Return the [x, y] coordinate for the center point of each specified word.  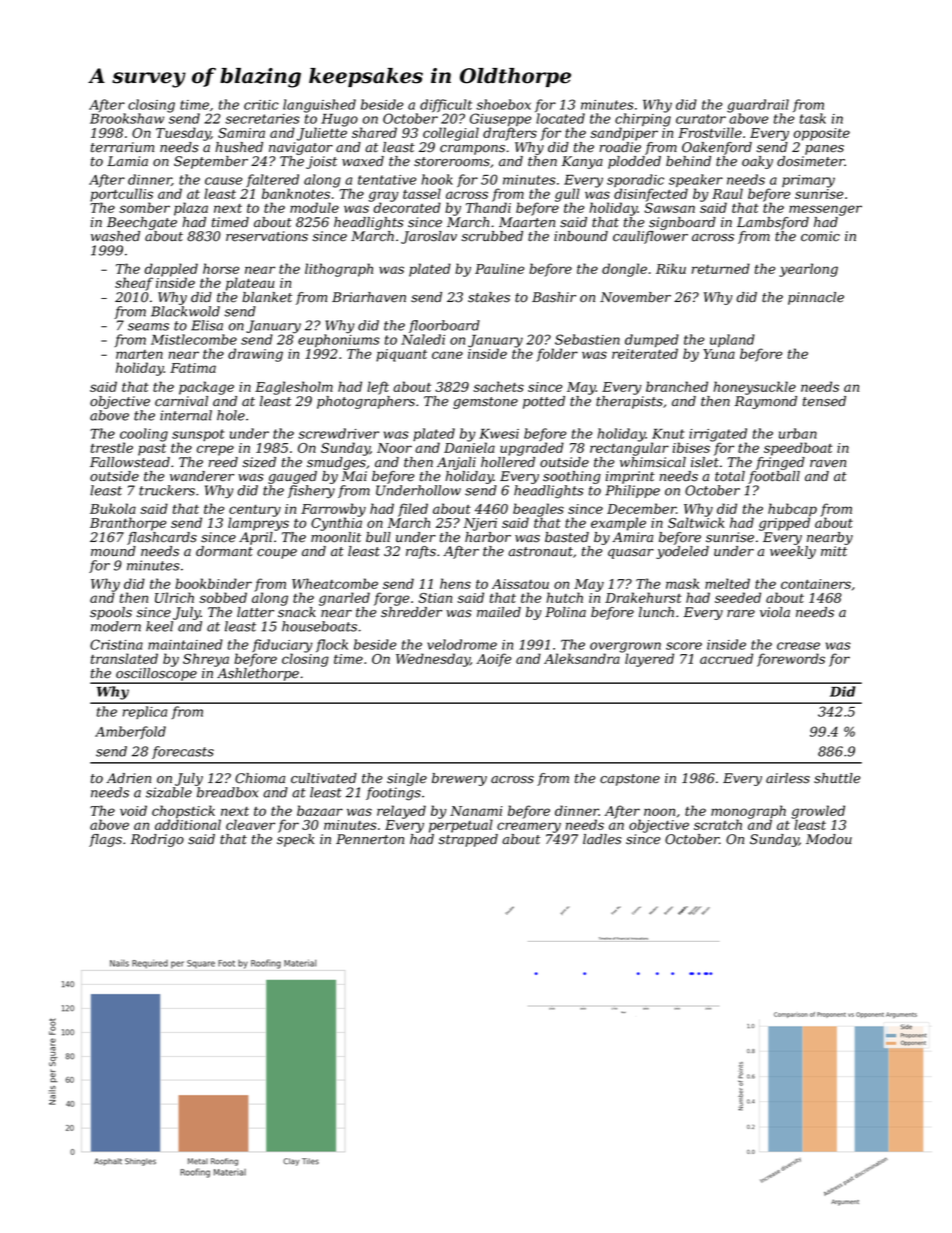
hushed [239, 147]
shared [374, 132]
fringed [780, 463]
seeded [738, 597]
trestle [112, 447]
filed [413, 510]
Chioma [260, 778]
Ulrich [174, 597]
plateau [250, 284]
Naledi [423, 339]
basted [567, 537]
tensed [824, 401]
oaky [757, 162]
